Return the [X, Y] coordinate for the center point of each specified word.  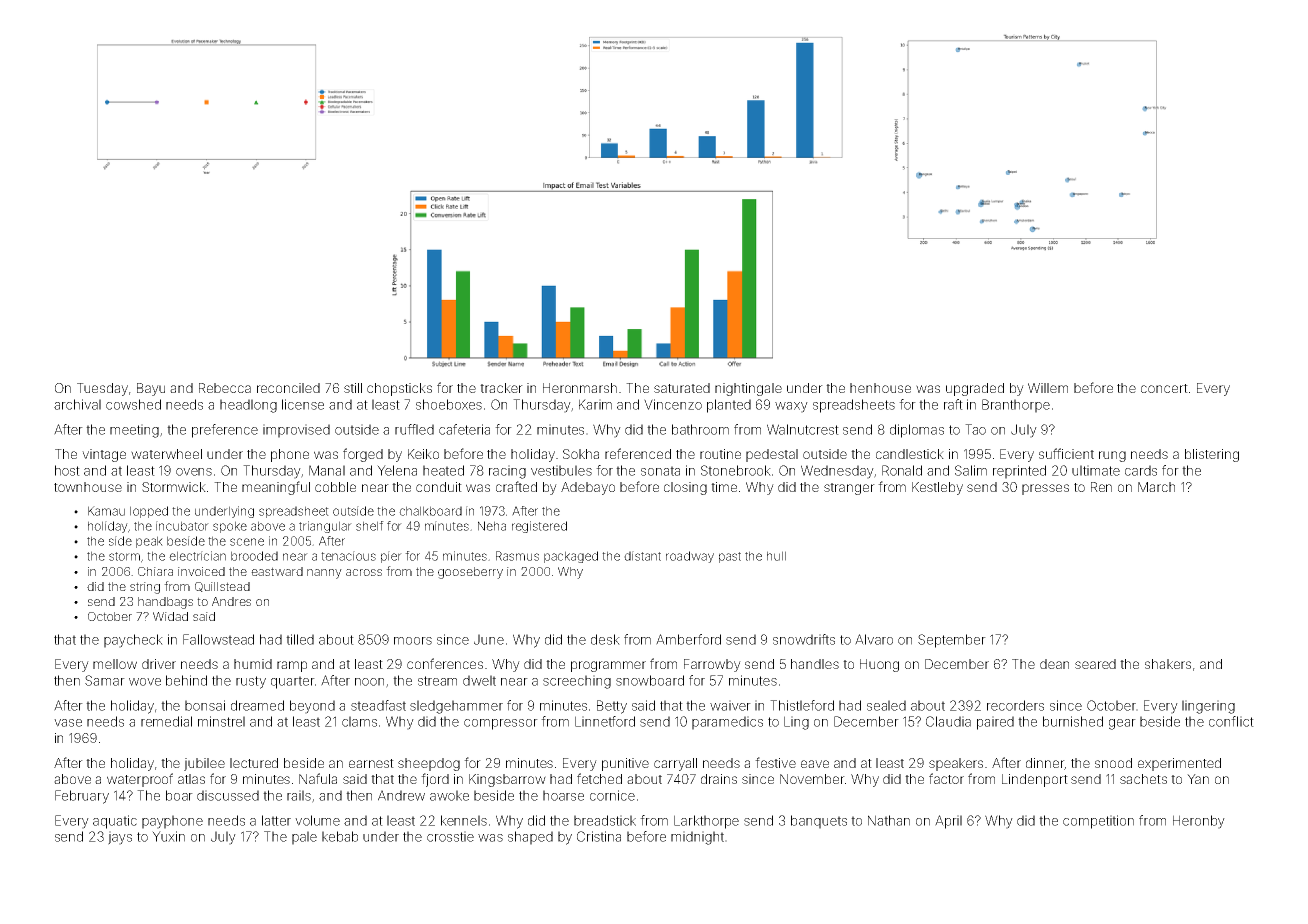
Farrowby [712, 665]
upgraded [975, 389]
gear [1122, 724]
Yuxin [168, 836]
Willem [1048, 388]
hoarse [563, 795]
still [353, 388]
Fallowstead [218, 639]
